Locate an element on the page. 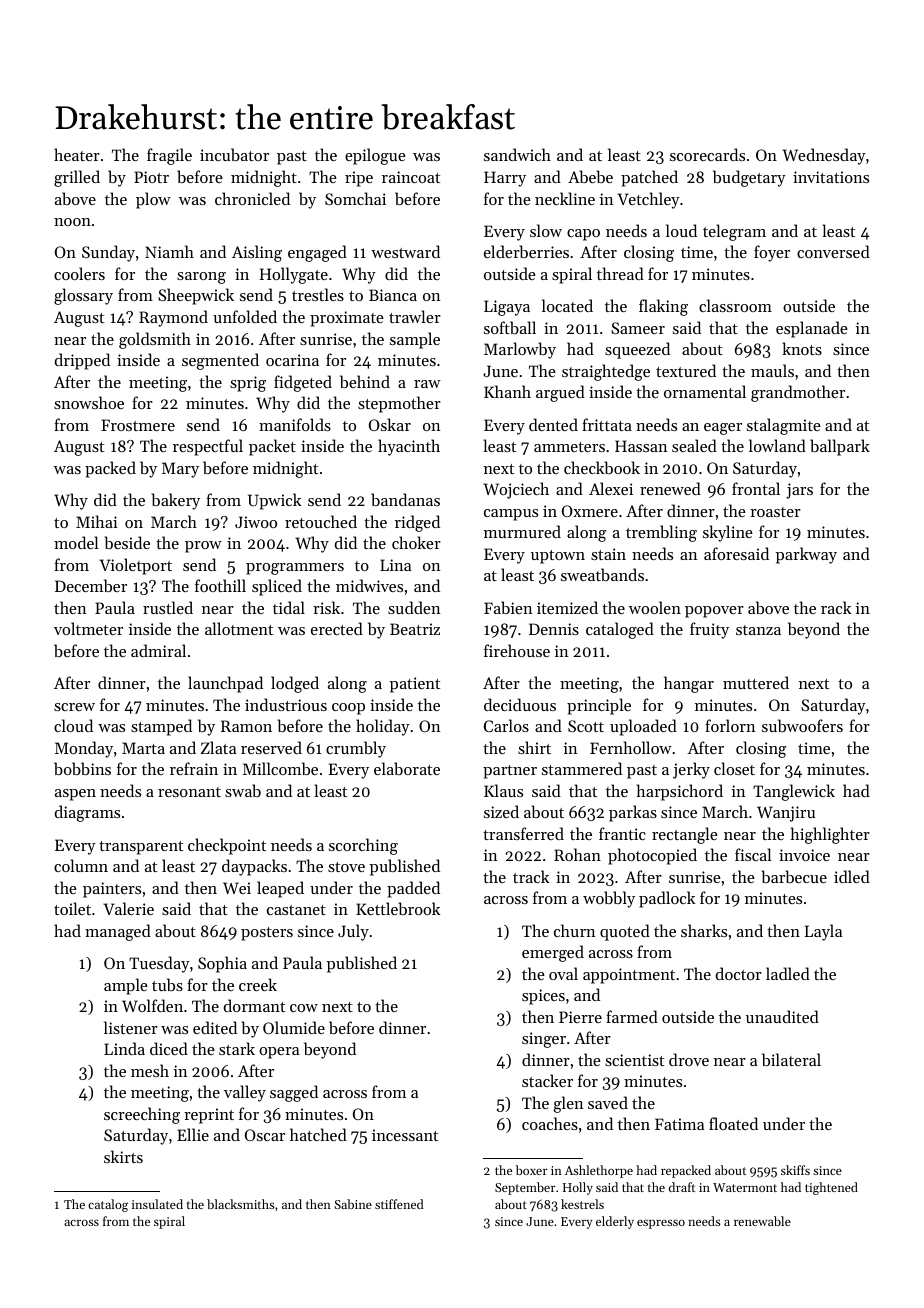 This image has width=924, height=1308. sharks is located at coordinates (704, 930).
